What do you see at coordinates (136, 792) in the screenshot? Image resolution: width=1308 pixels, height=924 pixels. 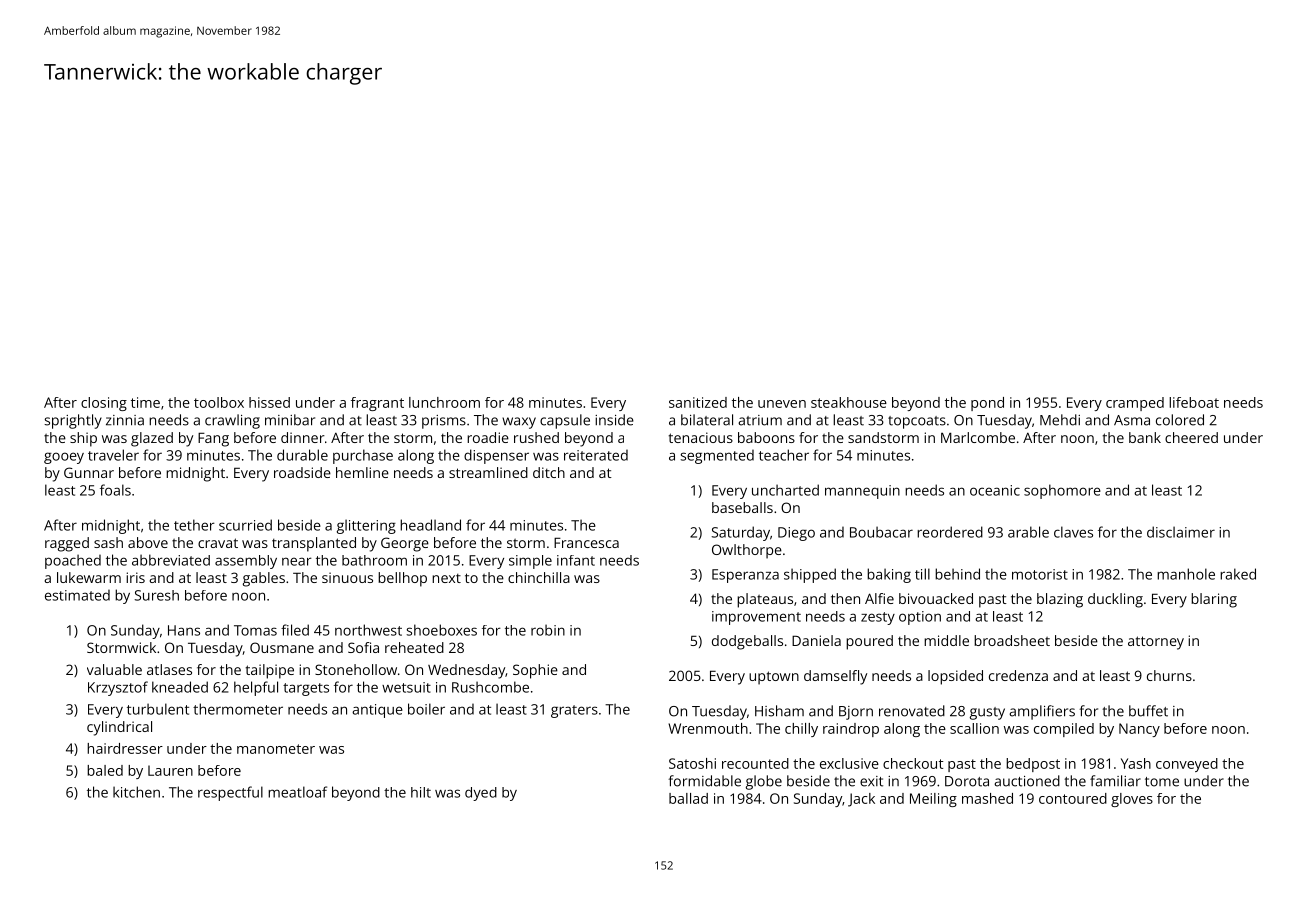 I see `kitchen` at bounding box center [136, 792].
